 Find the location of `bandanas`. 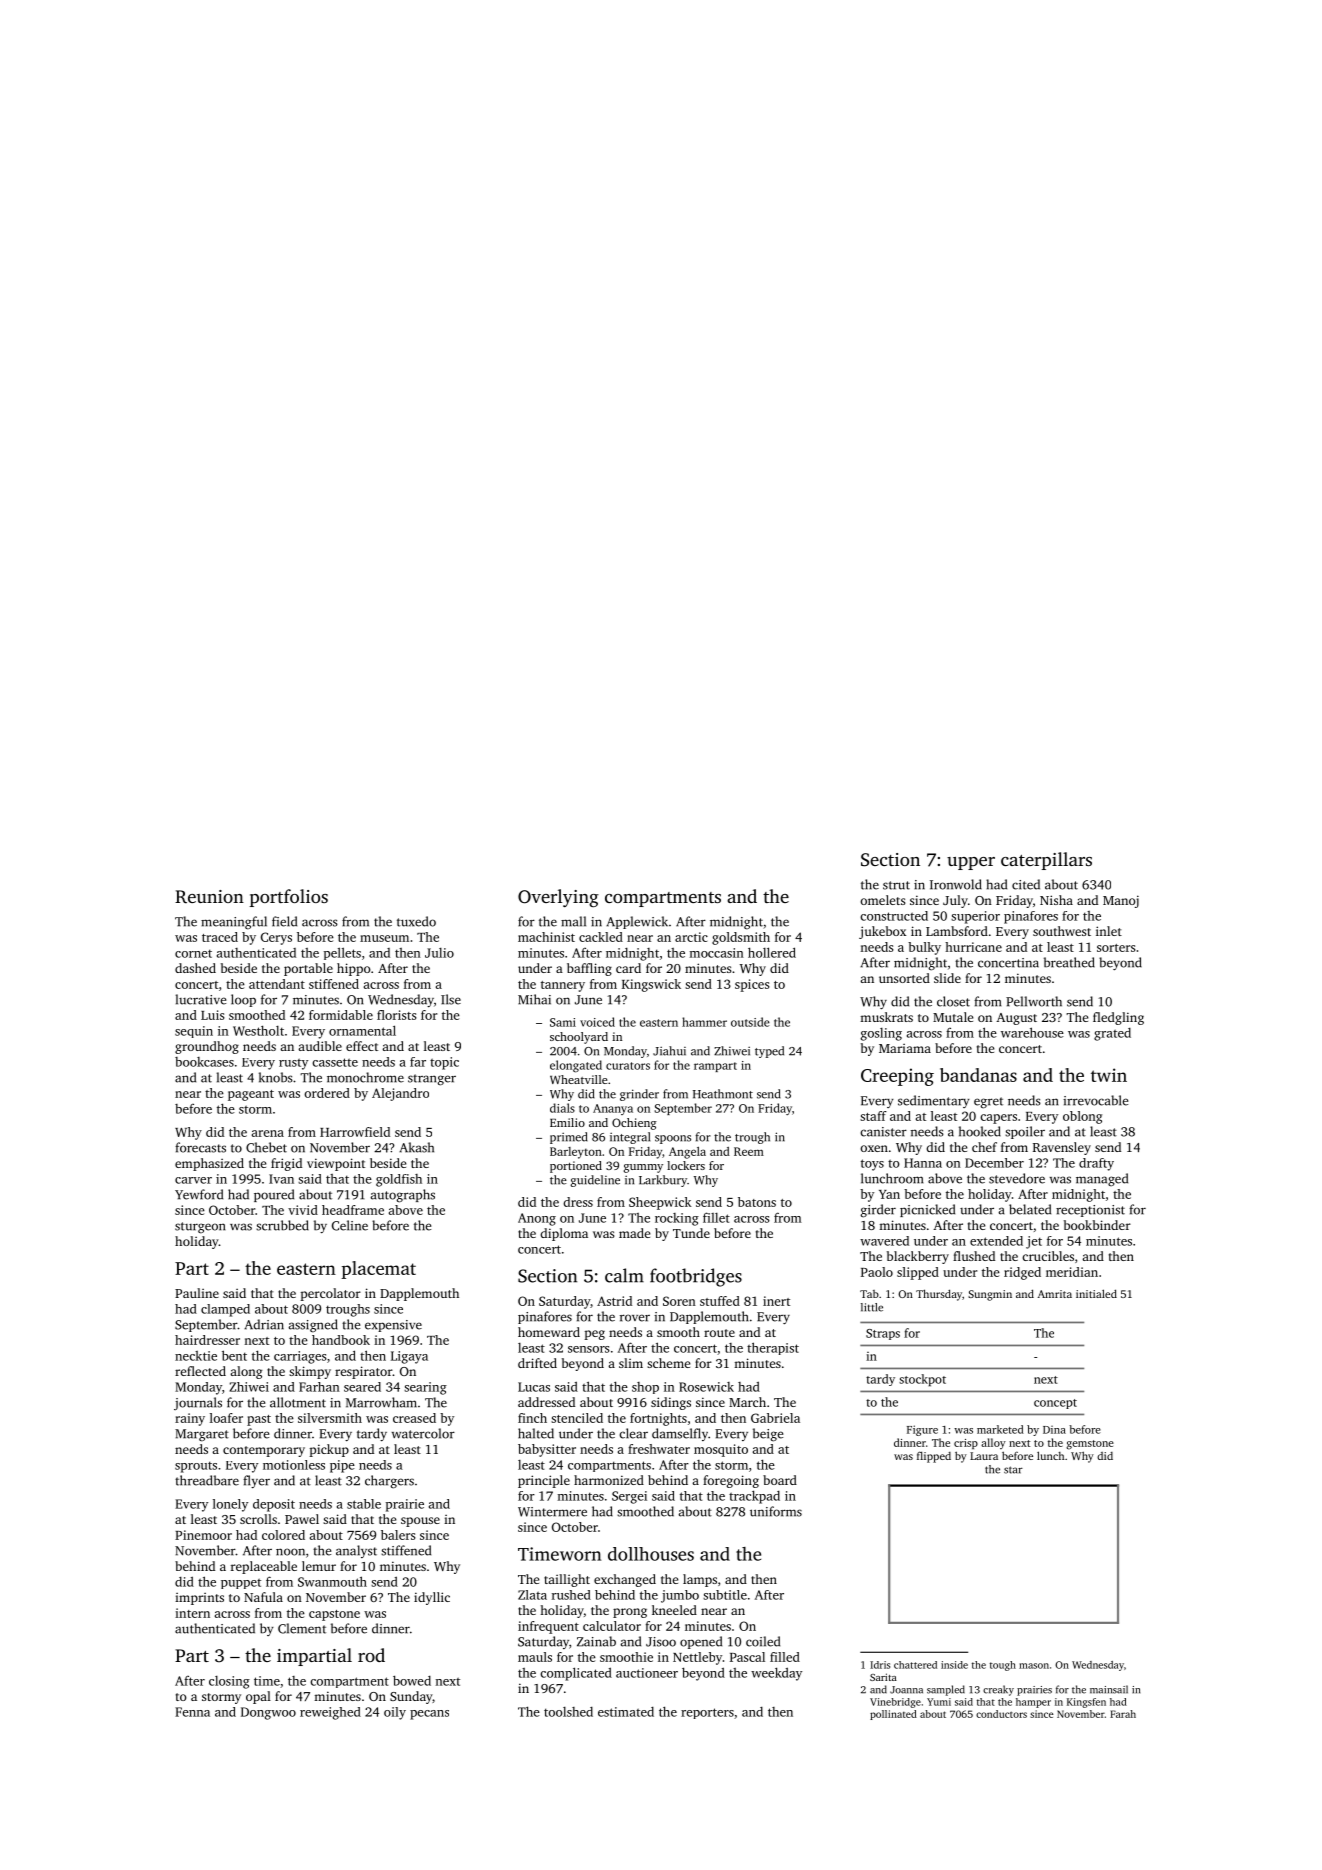

bandanas is located at coordinates (978, 1075).
